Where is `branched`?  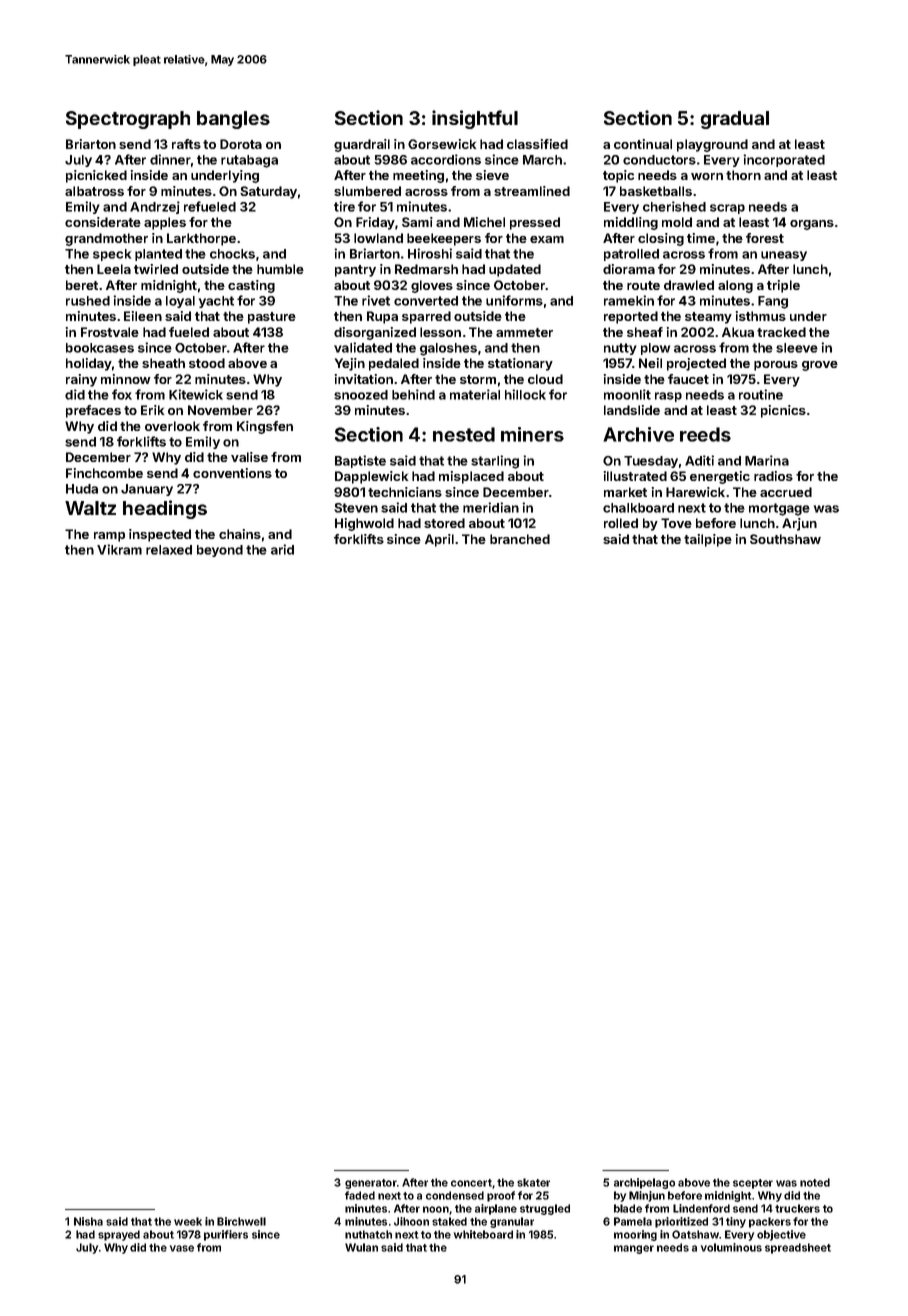
branched is located at coordinates (520, 539).
